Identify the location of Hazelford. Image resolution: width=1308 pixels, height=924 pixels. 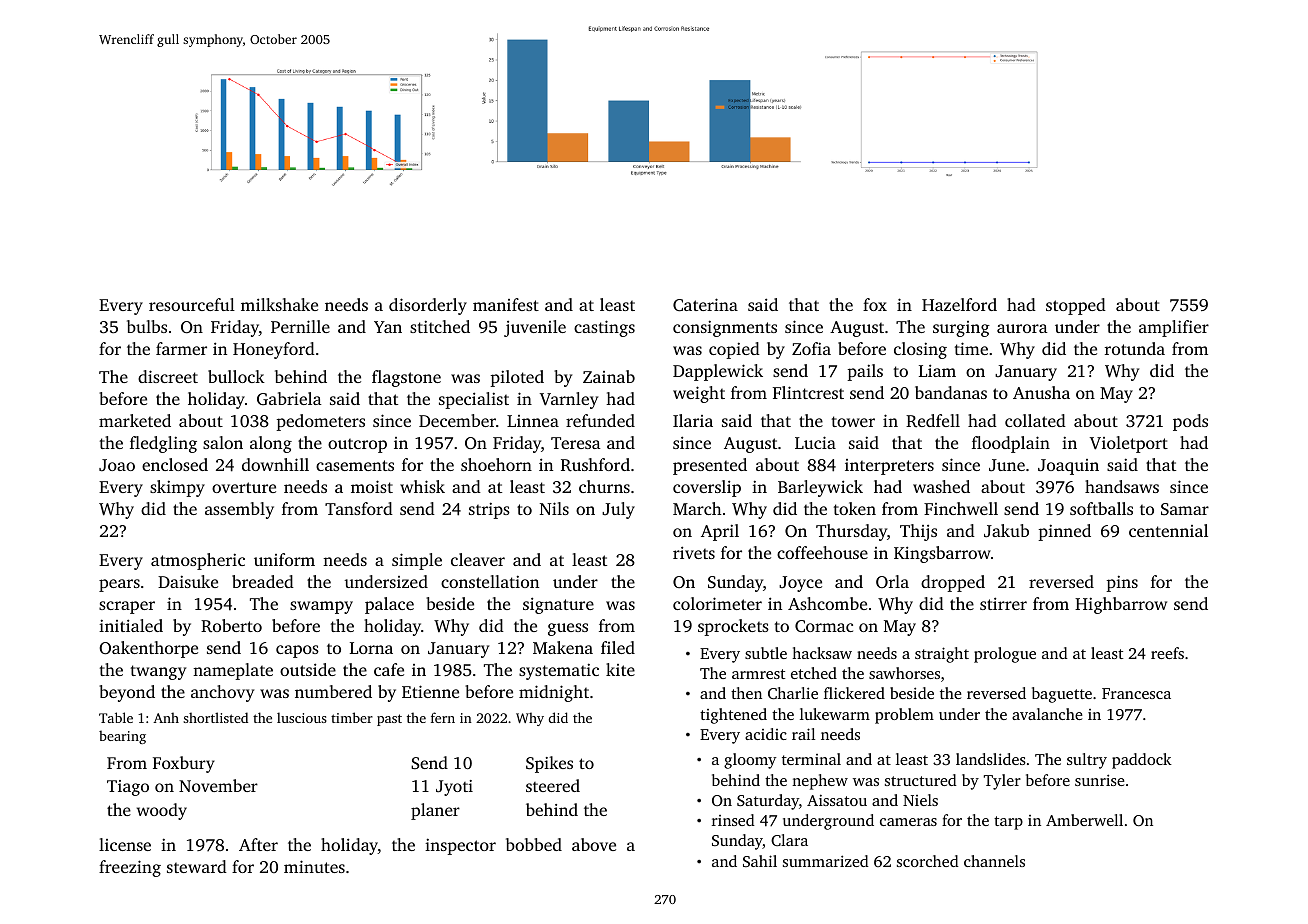
(959, 304).
